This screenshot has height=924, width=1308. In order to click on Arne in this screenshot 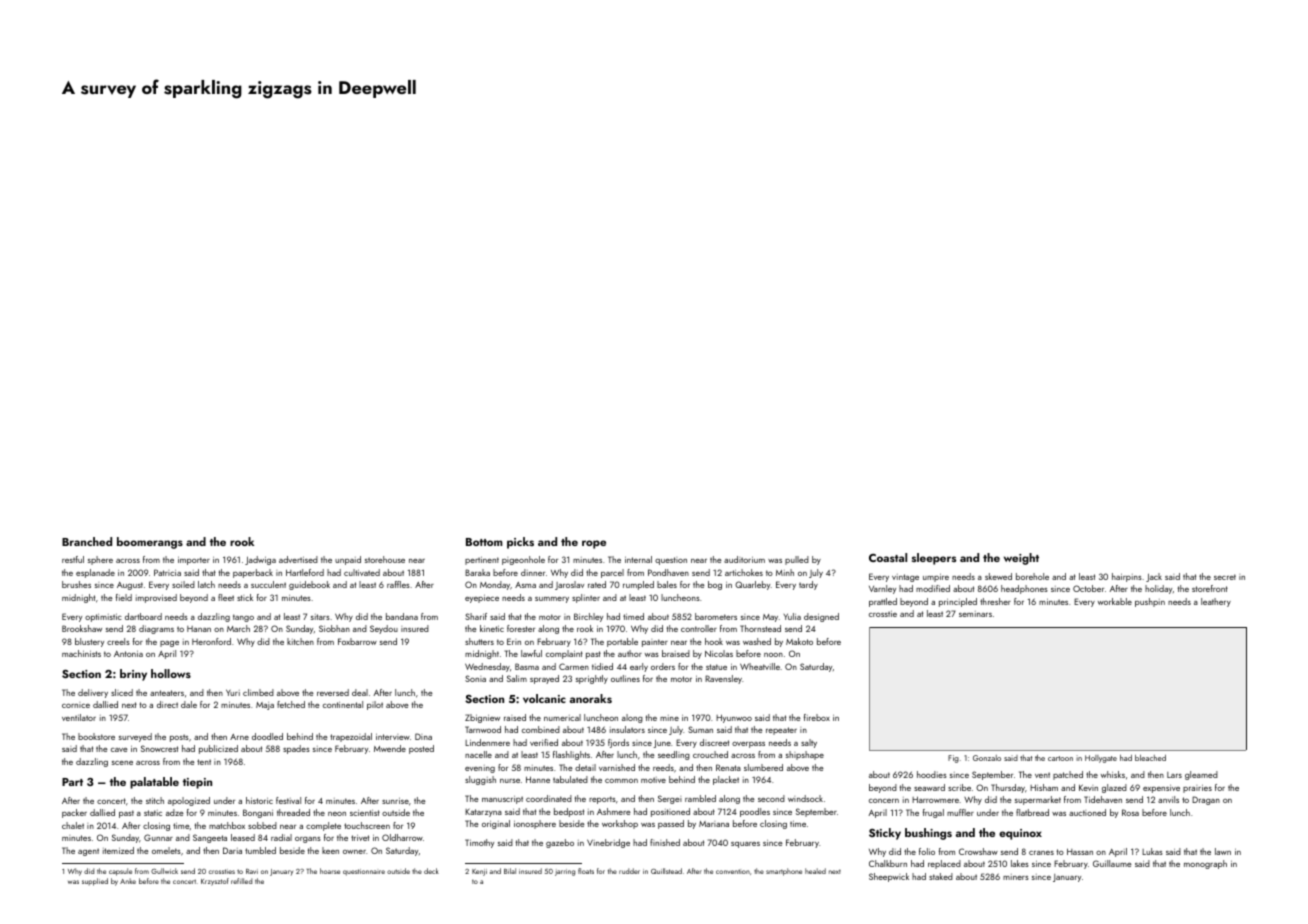, I will do `click(239, 737)`.
